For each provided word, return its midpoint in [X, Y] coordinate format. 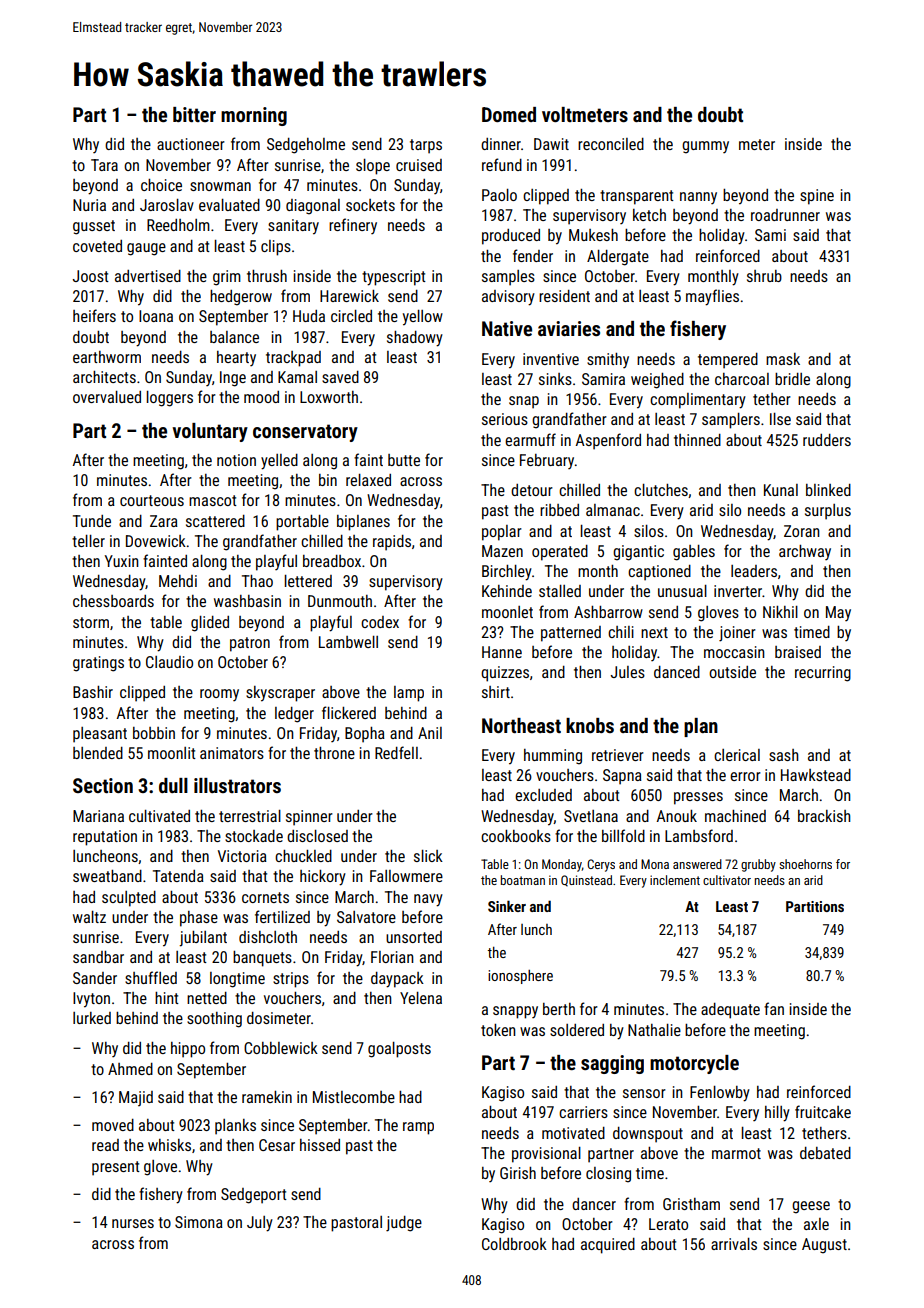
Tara [104, 165]
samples [508, 278]
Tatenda [178, 876]
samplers [731, 421]
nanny [698, 198]
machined [735, 816]
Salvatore [366, 917]
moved [113, 1125]
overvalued [107, 397]
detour [532, 490]
